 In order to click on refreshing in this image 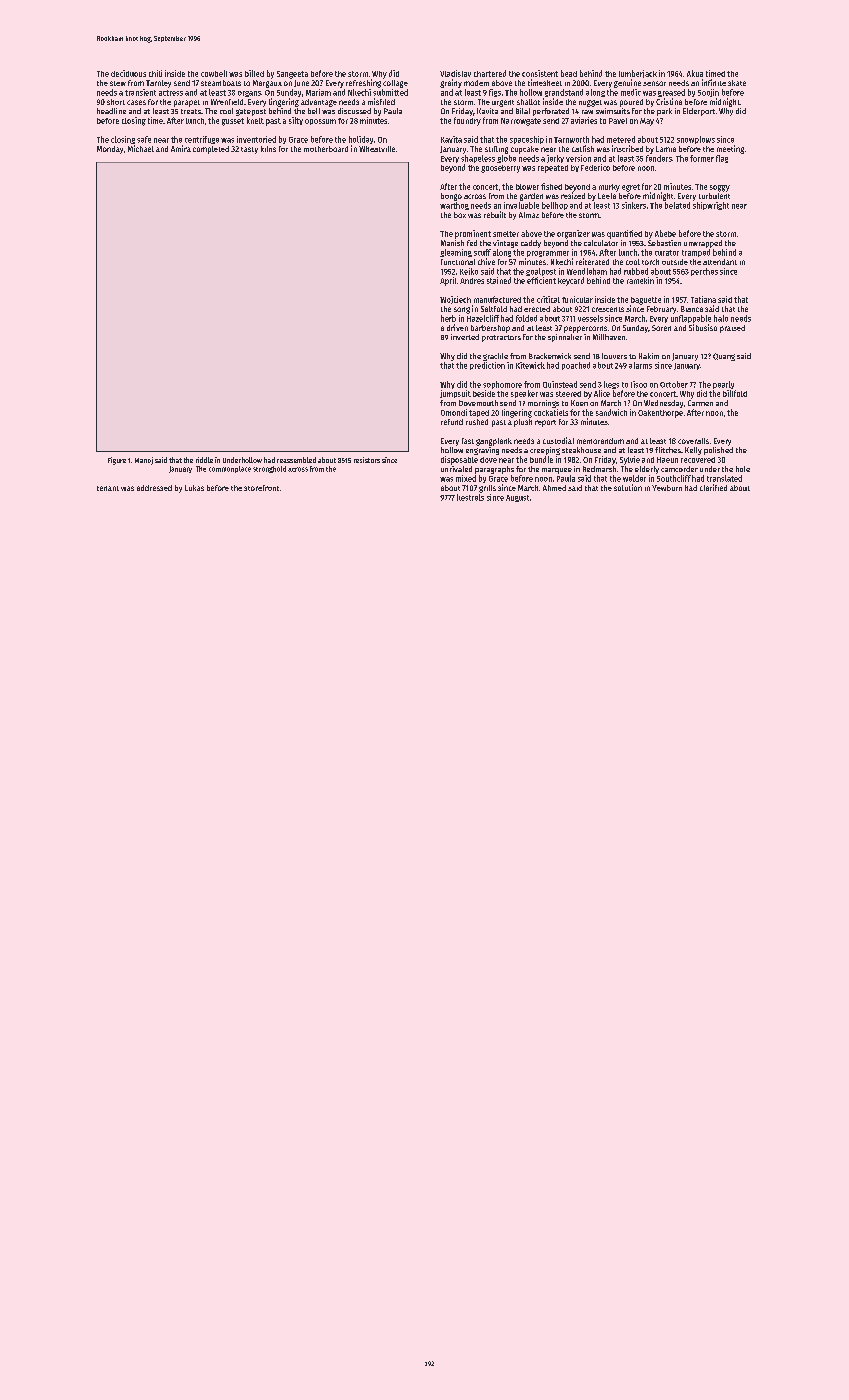, I will do `click(363, 83)`.
